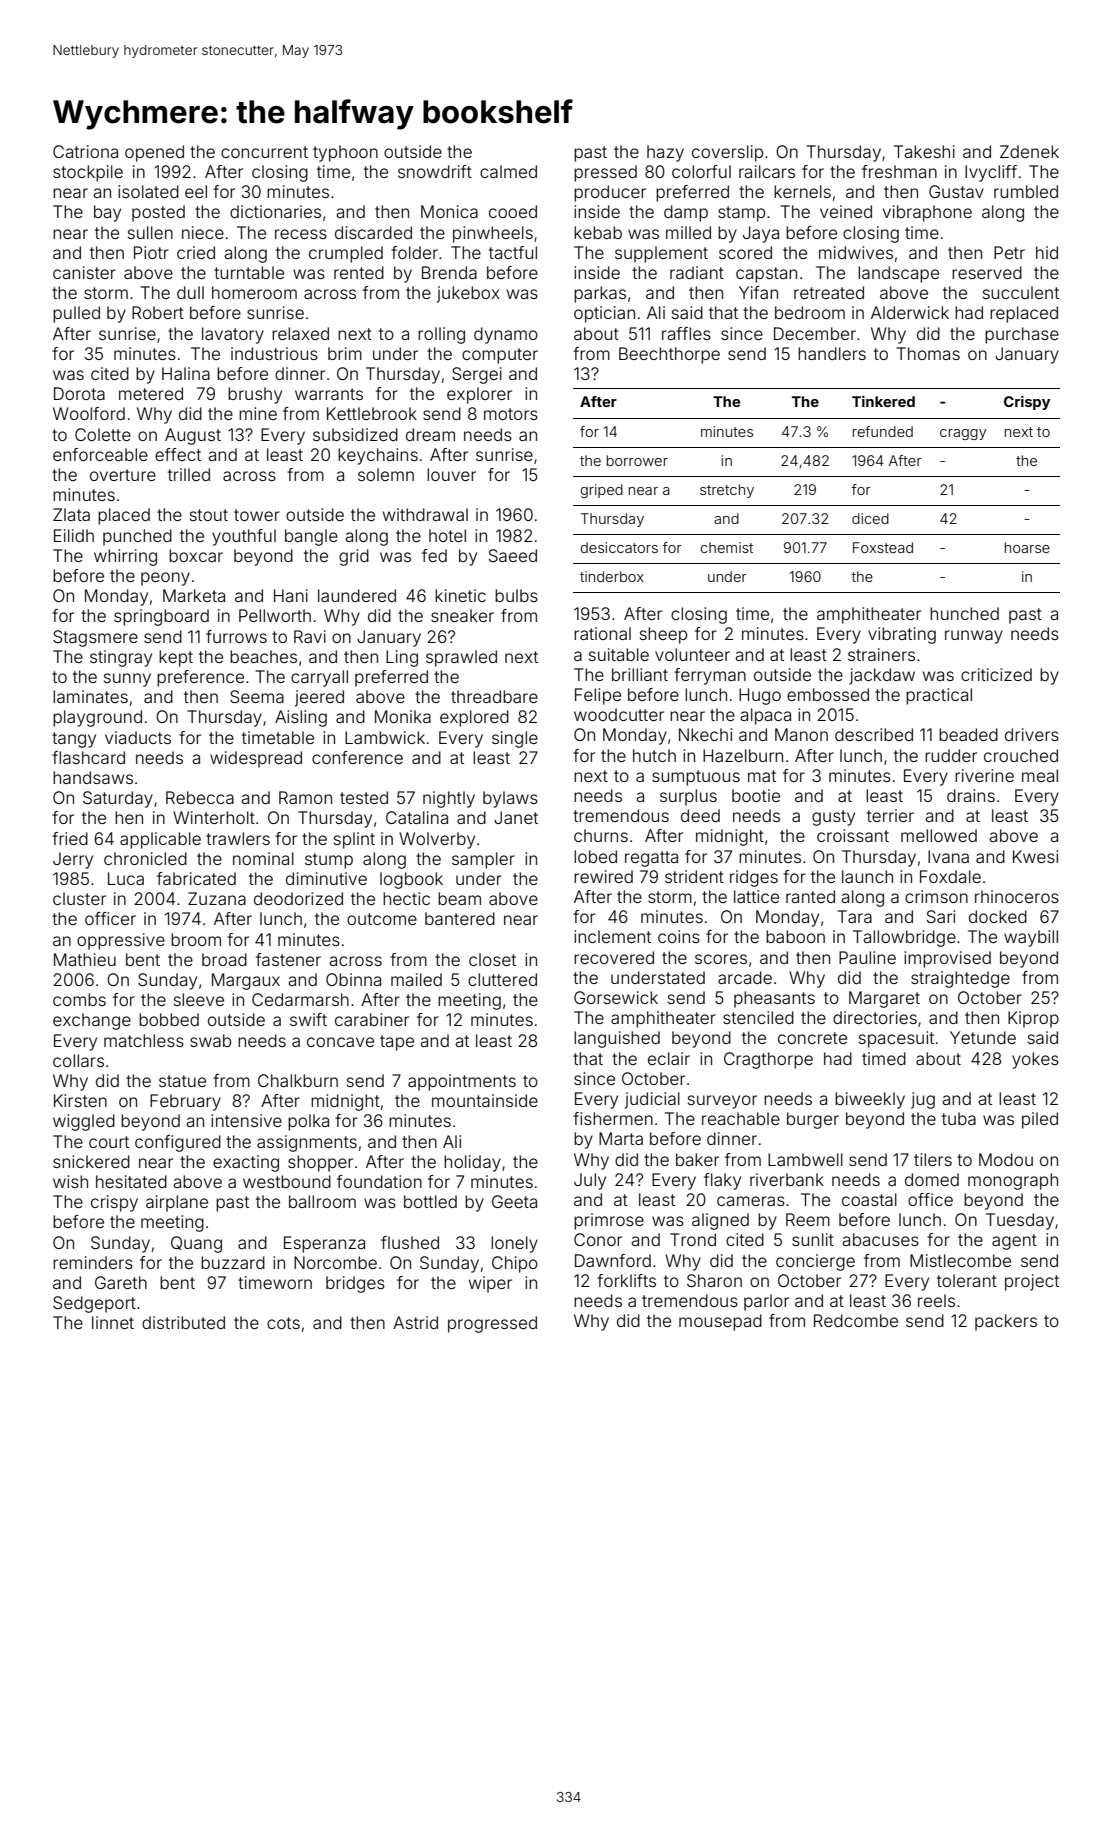  I want to click on concurrent, so click(264, 152).
